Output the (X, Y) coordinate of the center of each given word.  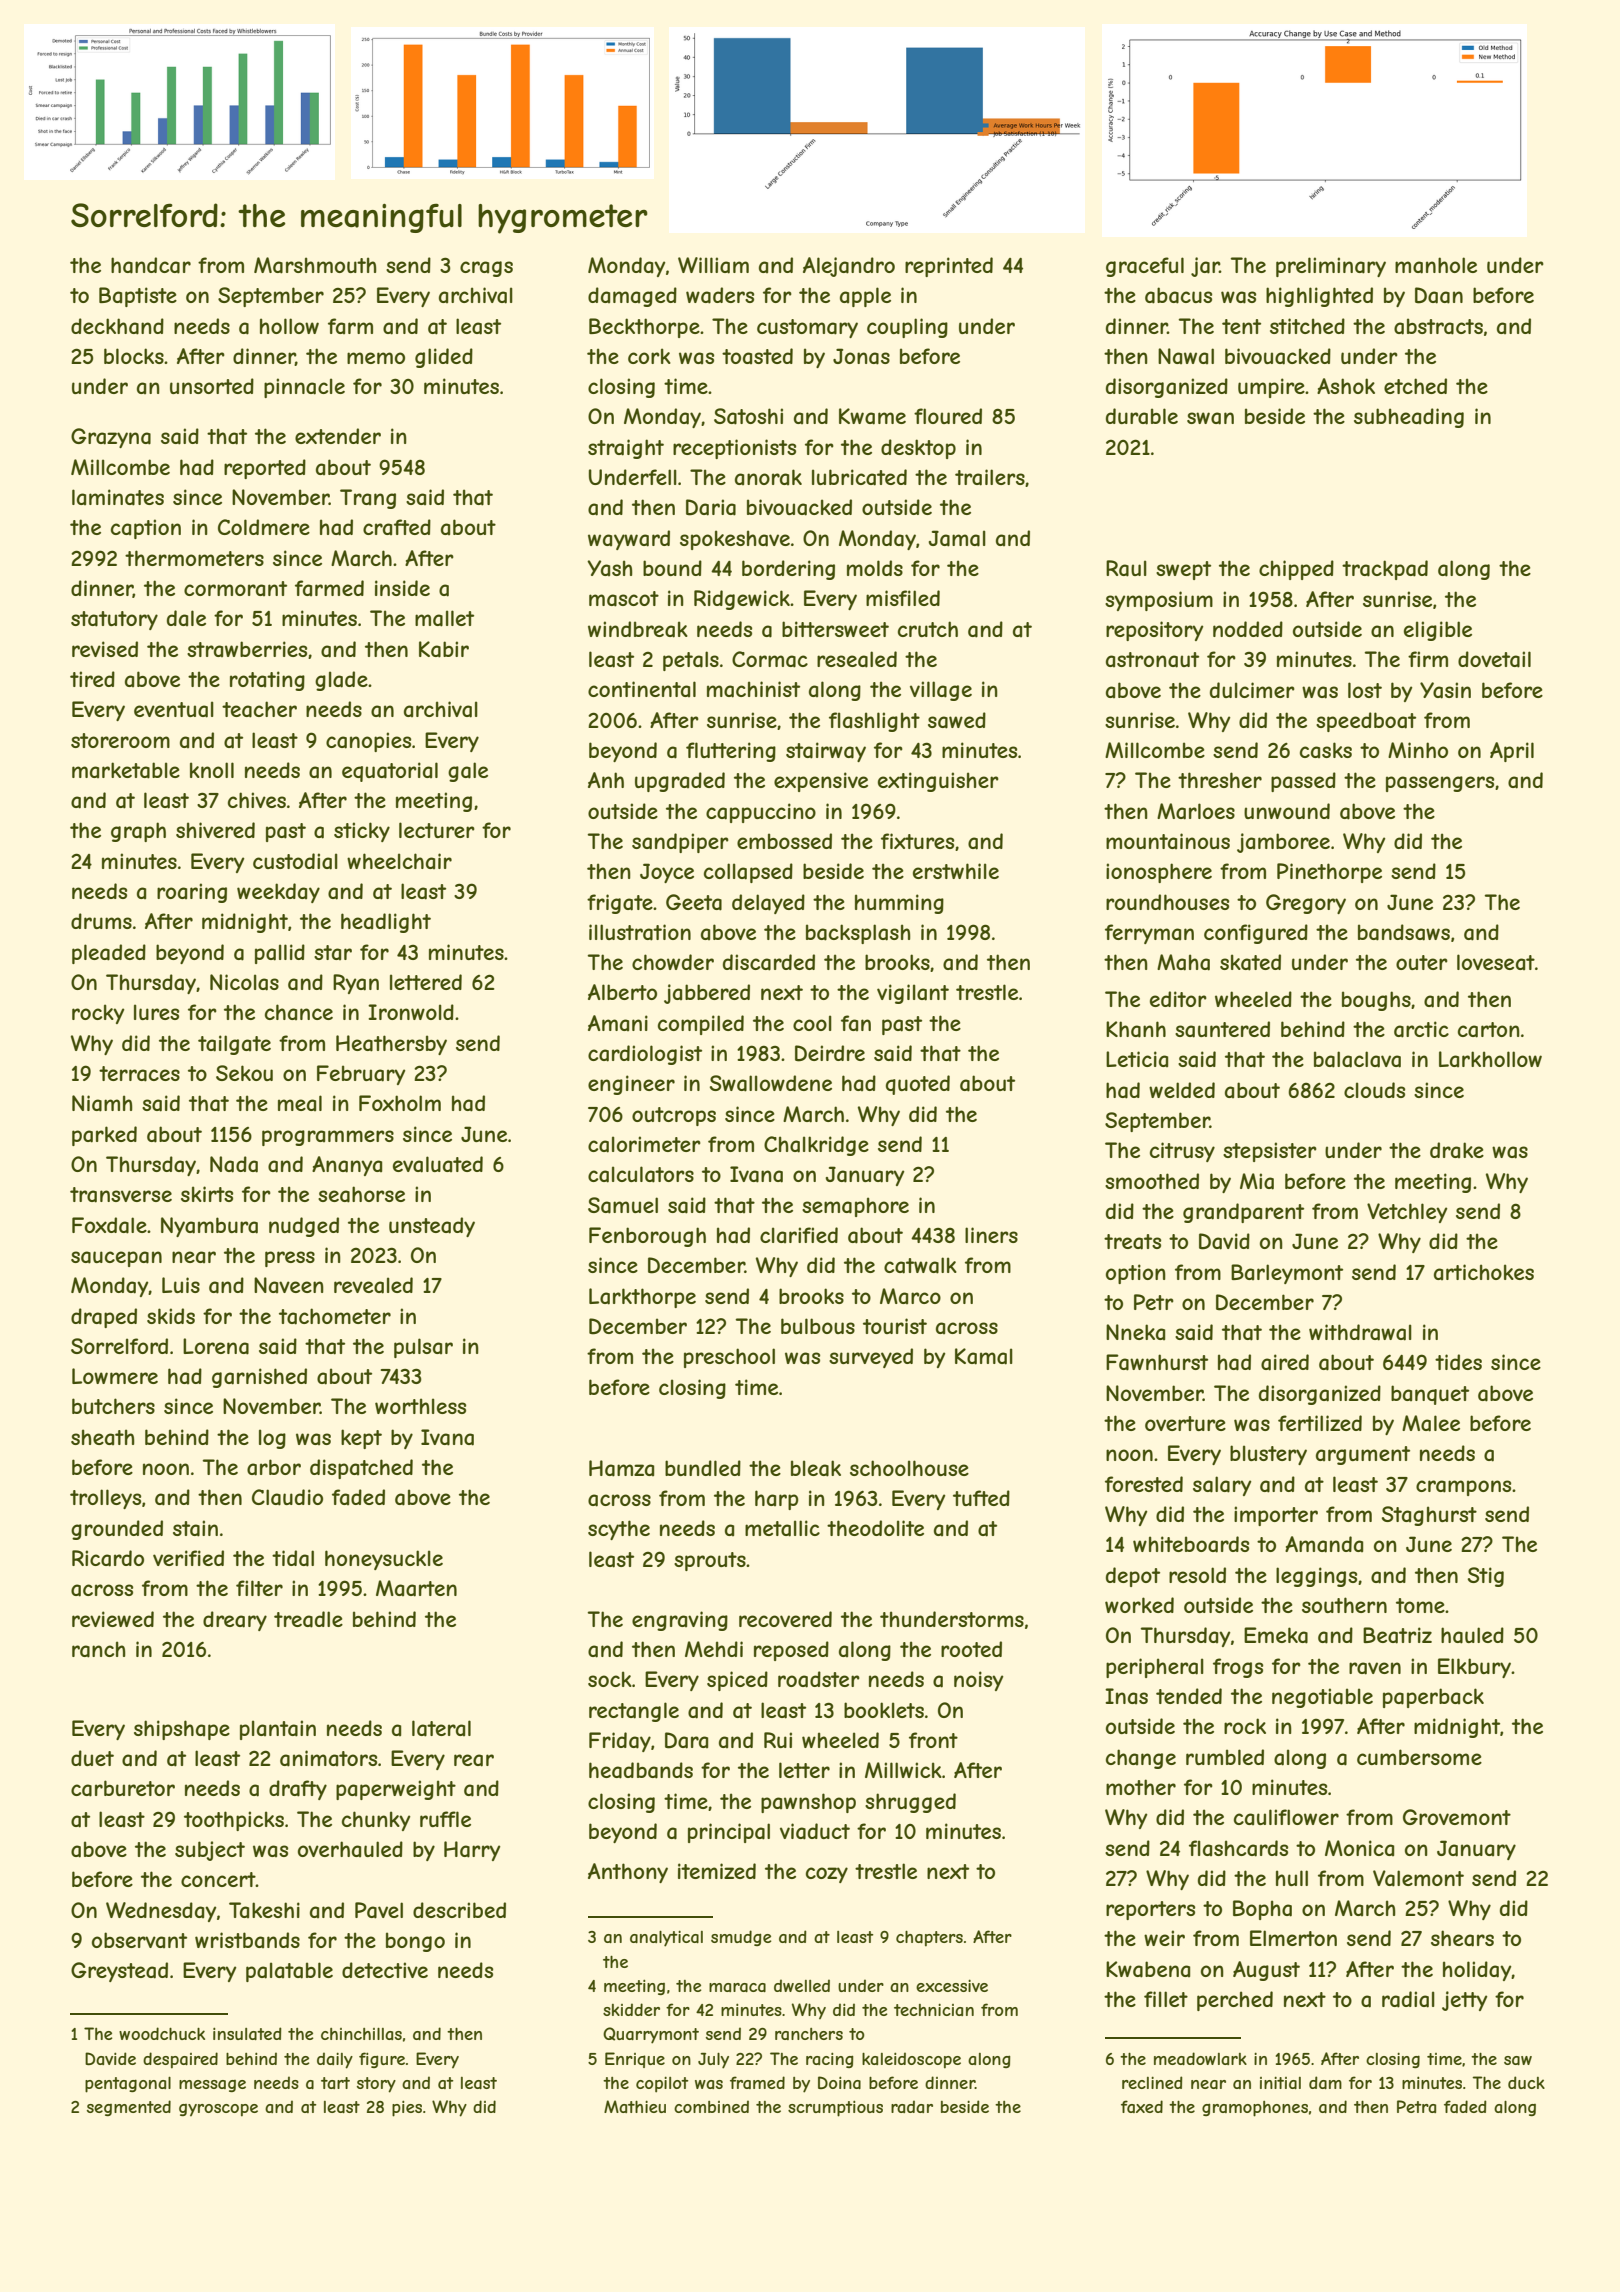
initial (1280, 2082)
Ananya (347, 1166)
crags (486, 269)
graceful (1145, 267)
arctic (1421, 1029)
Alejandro (849, 267)
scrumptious (835, 2108)
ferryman (1149, 934)
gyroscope (218, 2110)
